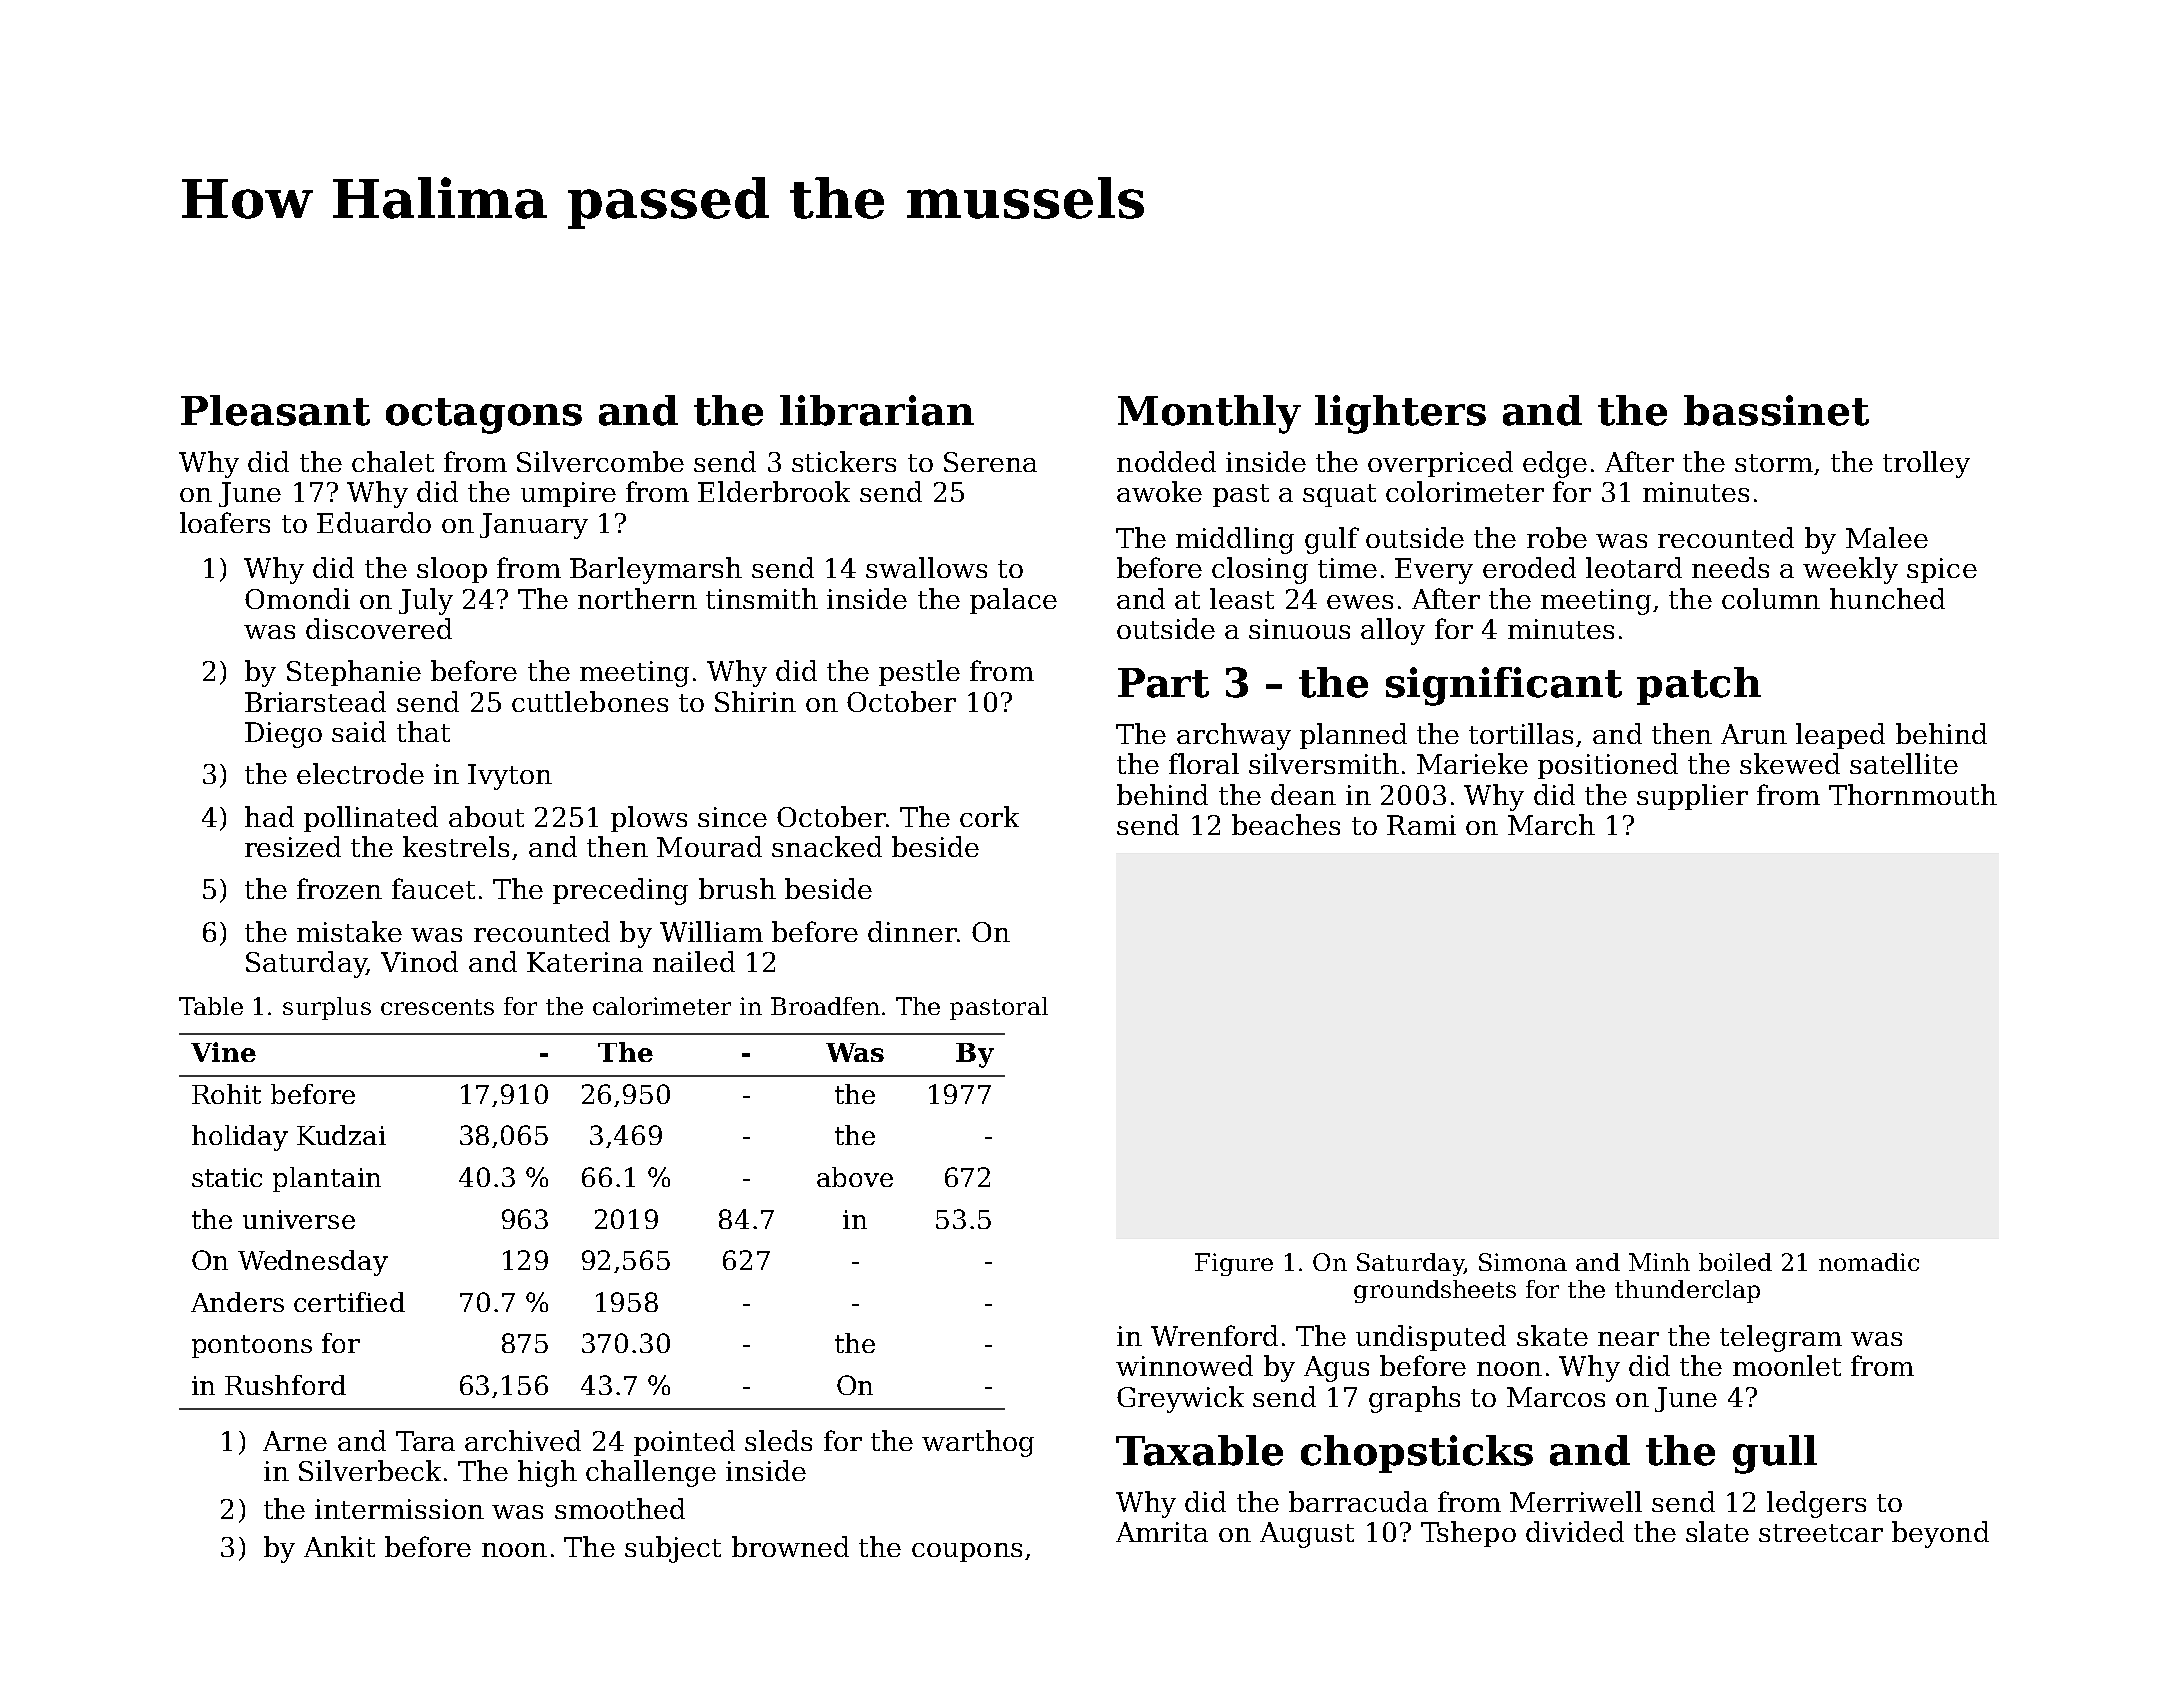 The image size is (2178, 1683). Describe the element at coordinates (339, 888) in the image. I see `frozen` at that location.
